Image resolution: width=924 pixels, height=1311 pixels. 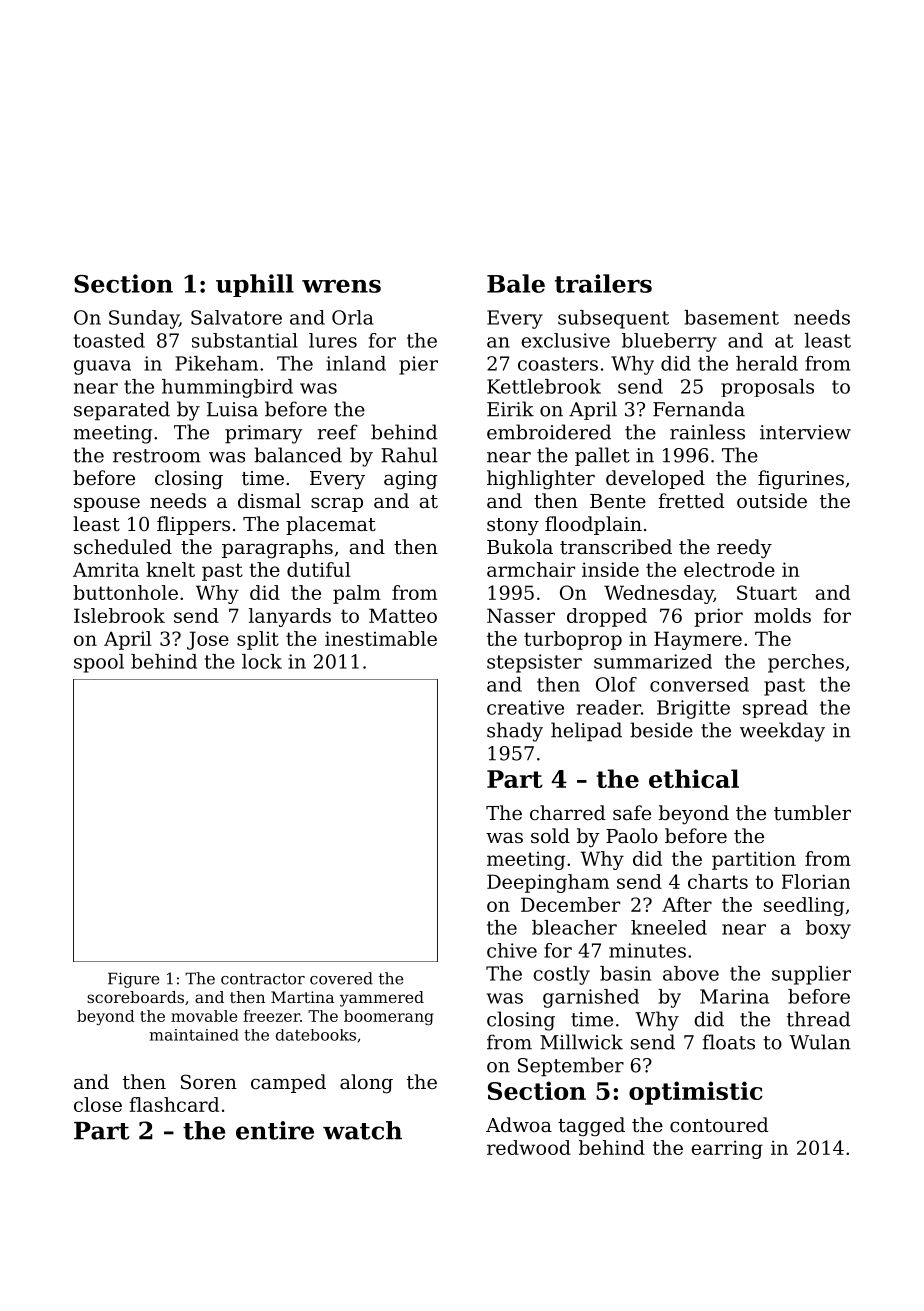 What do you see at coordinates (669, 927) in the document?
I see `kneeled` at bounding box center [669, 927].
